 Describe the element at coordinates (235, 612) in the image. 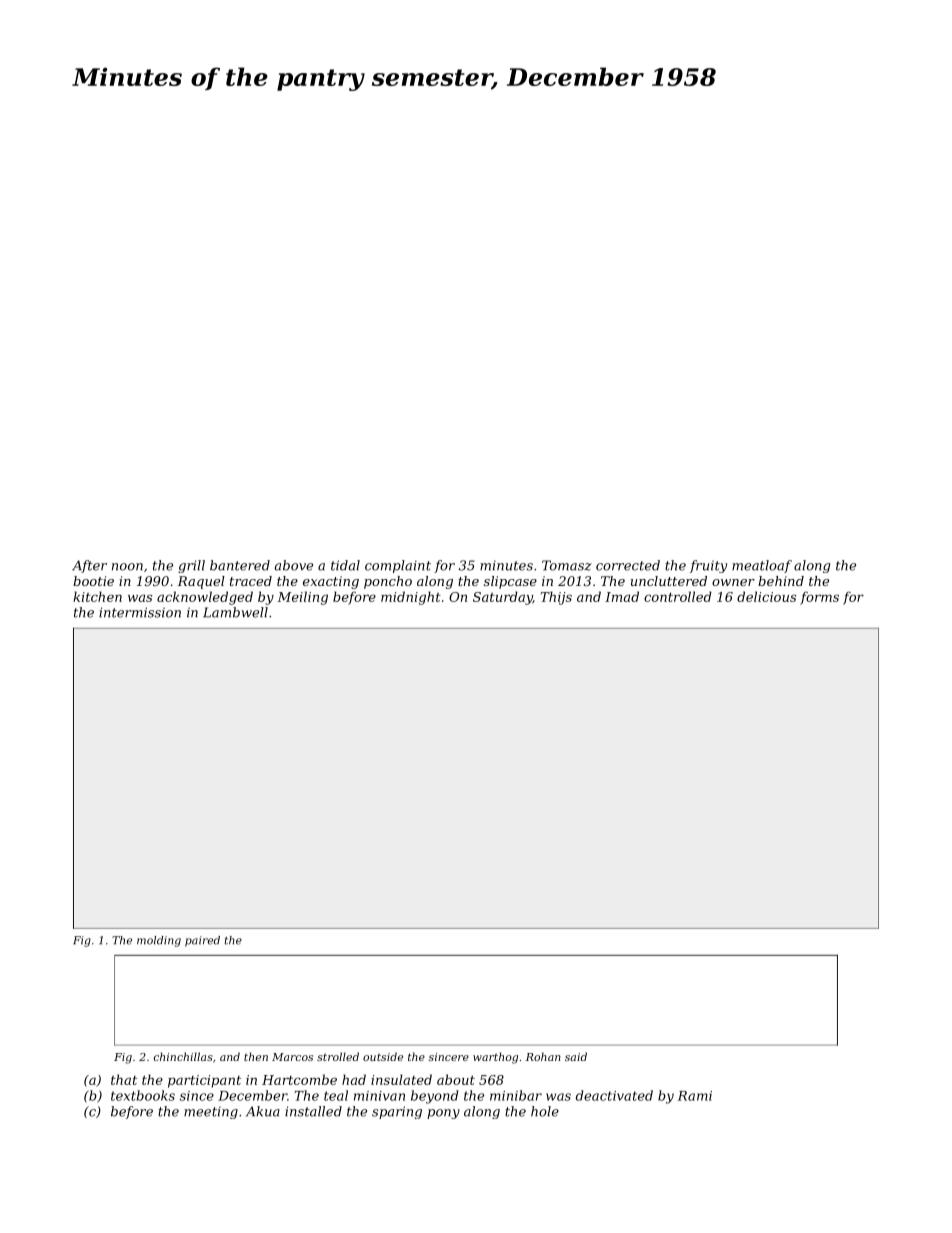

I see `Lambwell` at that location.
